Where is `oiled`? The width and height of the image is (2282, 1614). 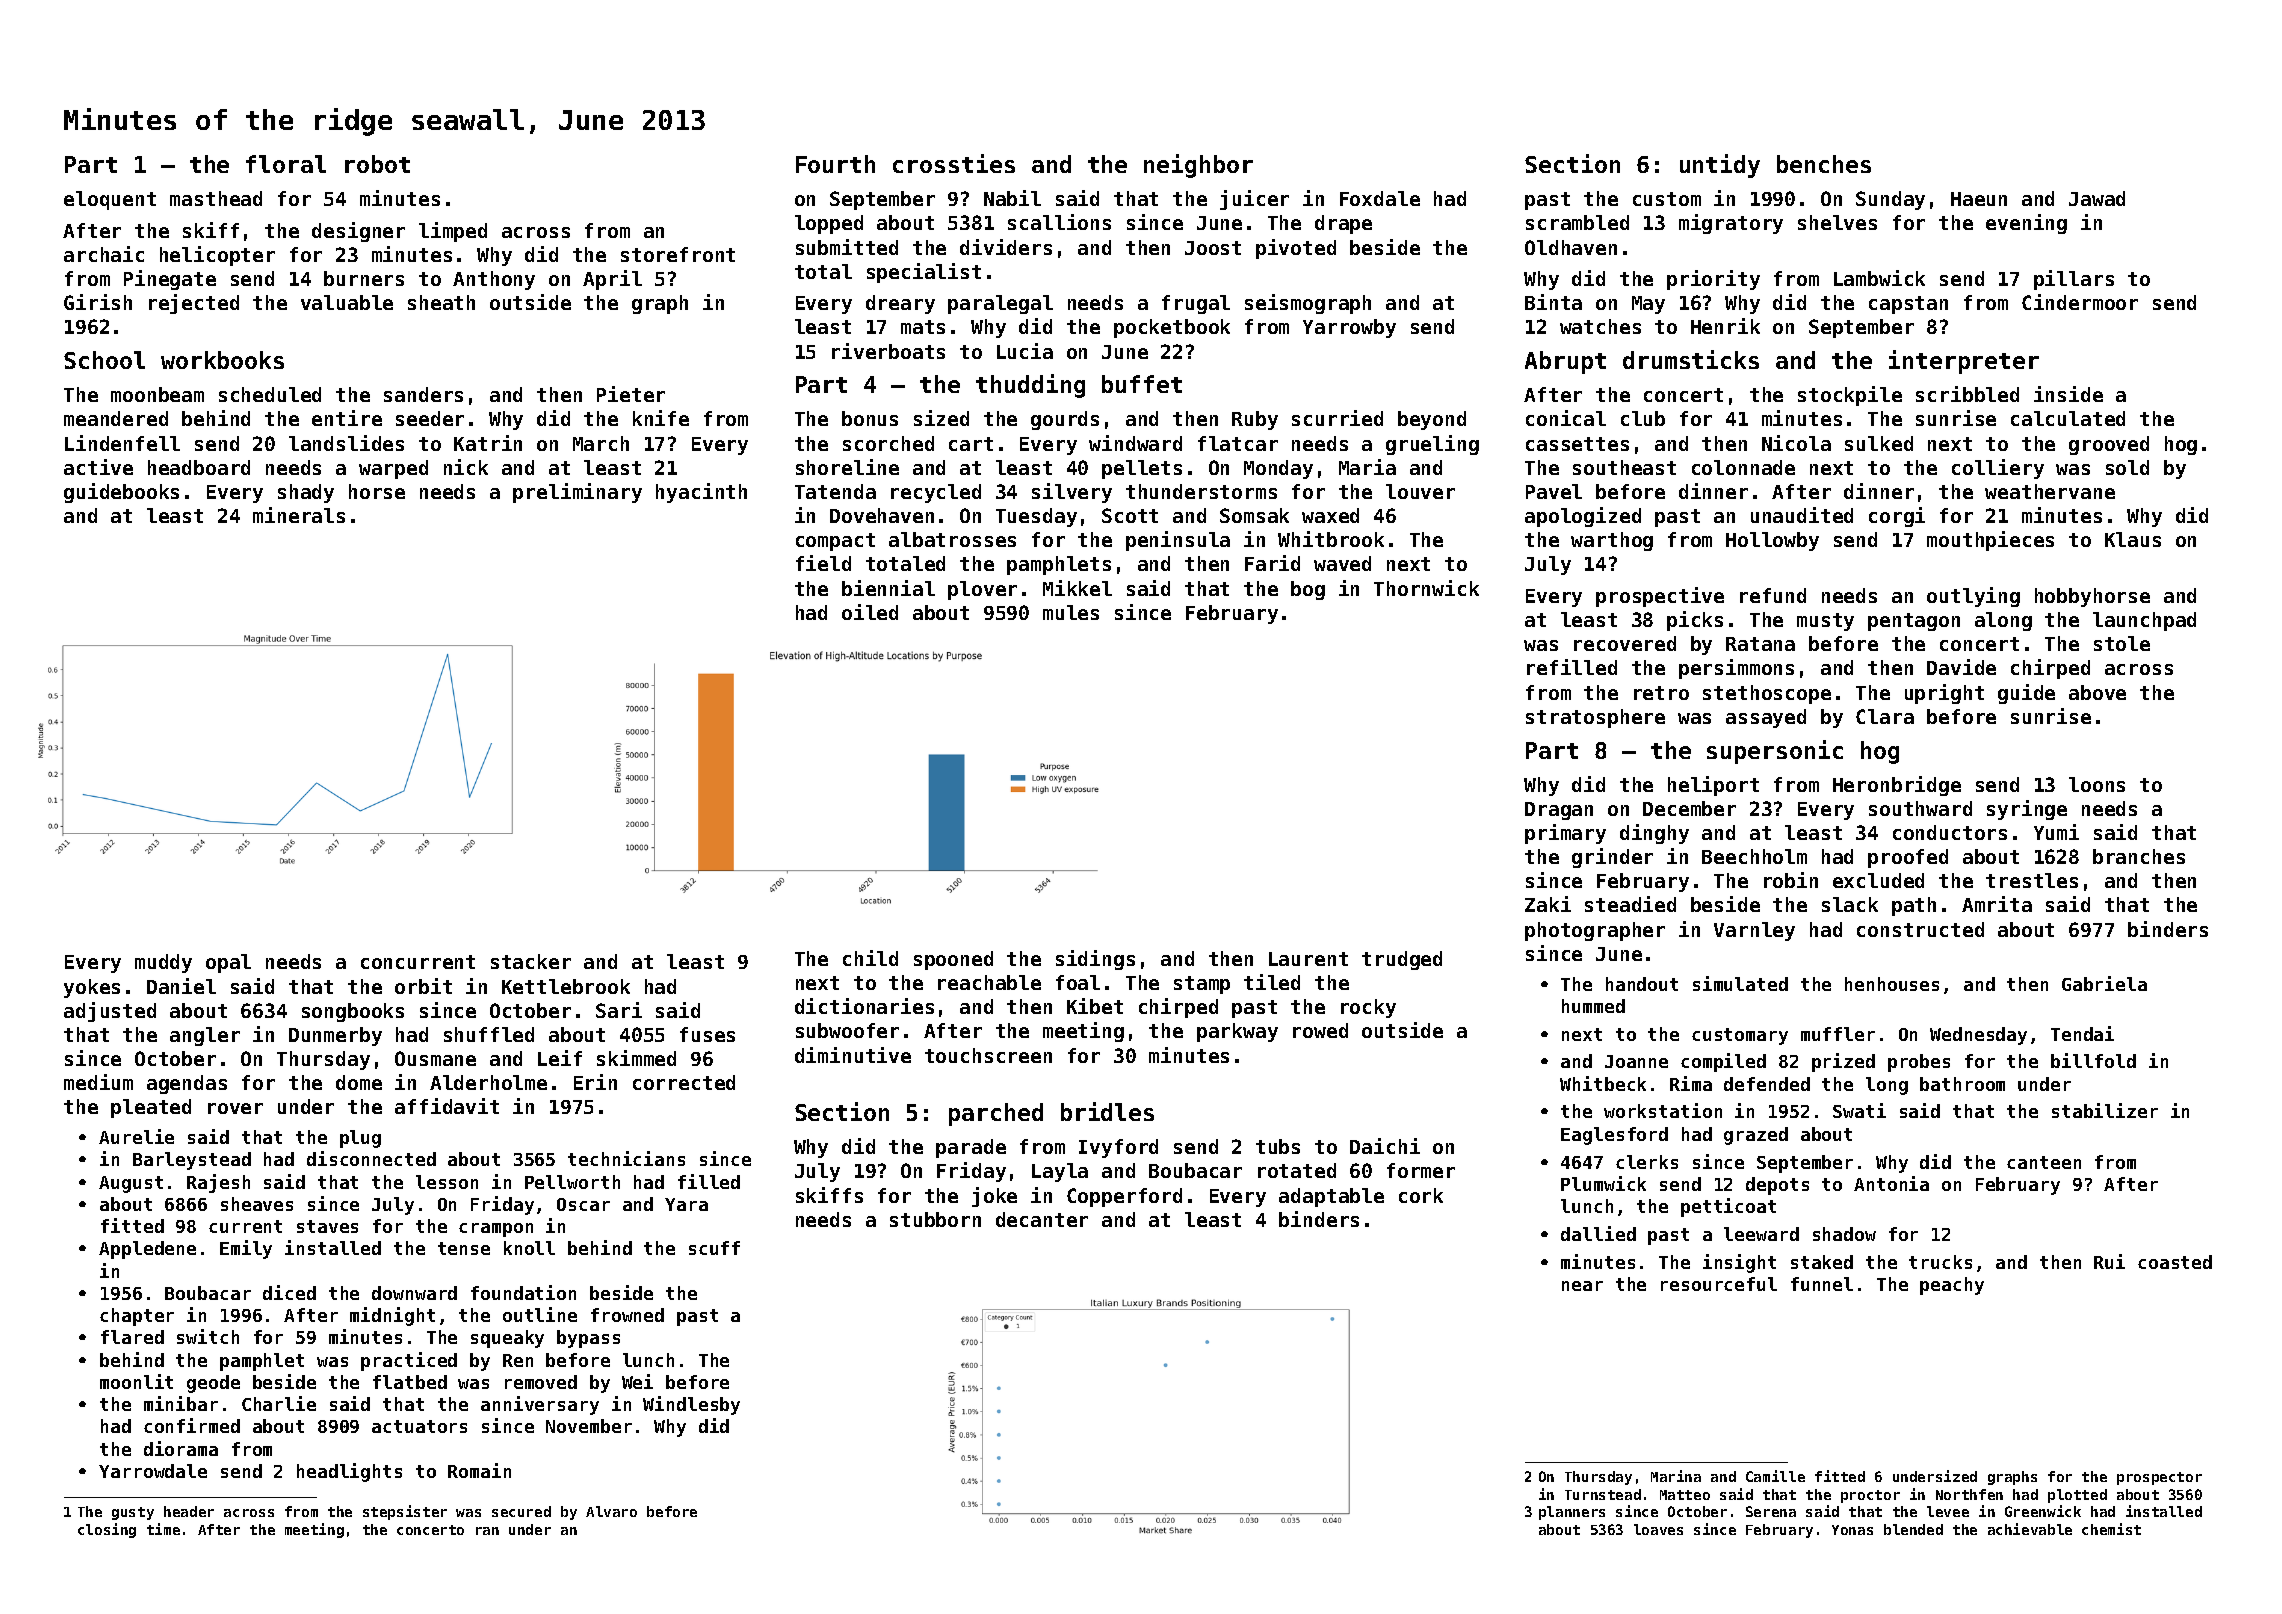 oiled is located at coordinates (870, 612).
